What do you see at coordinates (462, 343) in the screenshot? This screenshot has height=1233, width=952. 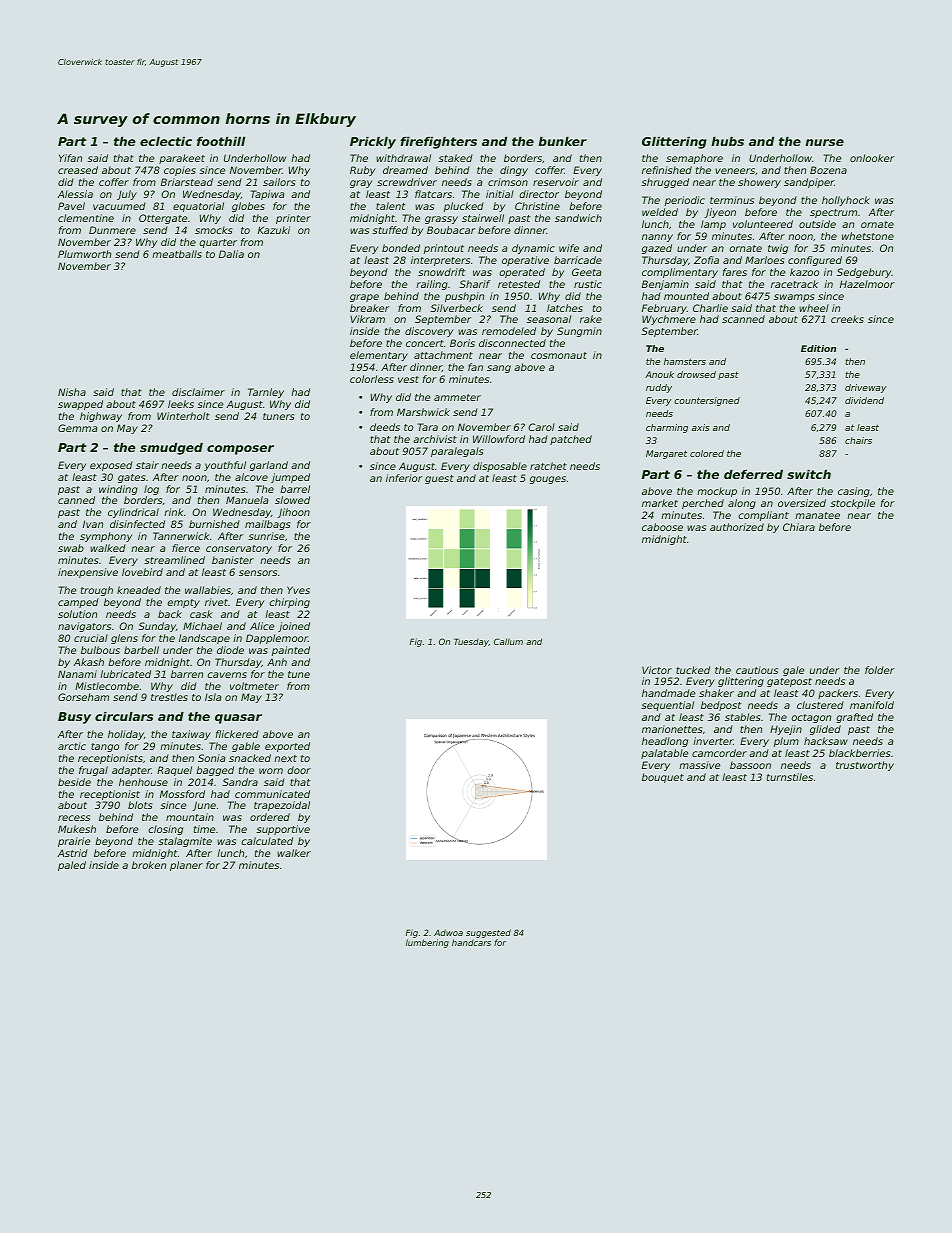 I see `Boris` at bounding box center [462, 343].
